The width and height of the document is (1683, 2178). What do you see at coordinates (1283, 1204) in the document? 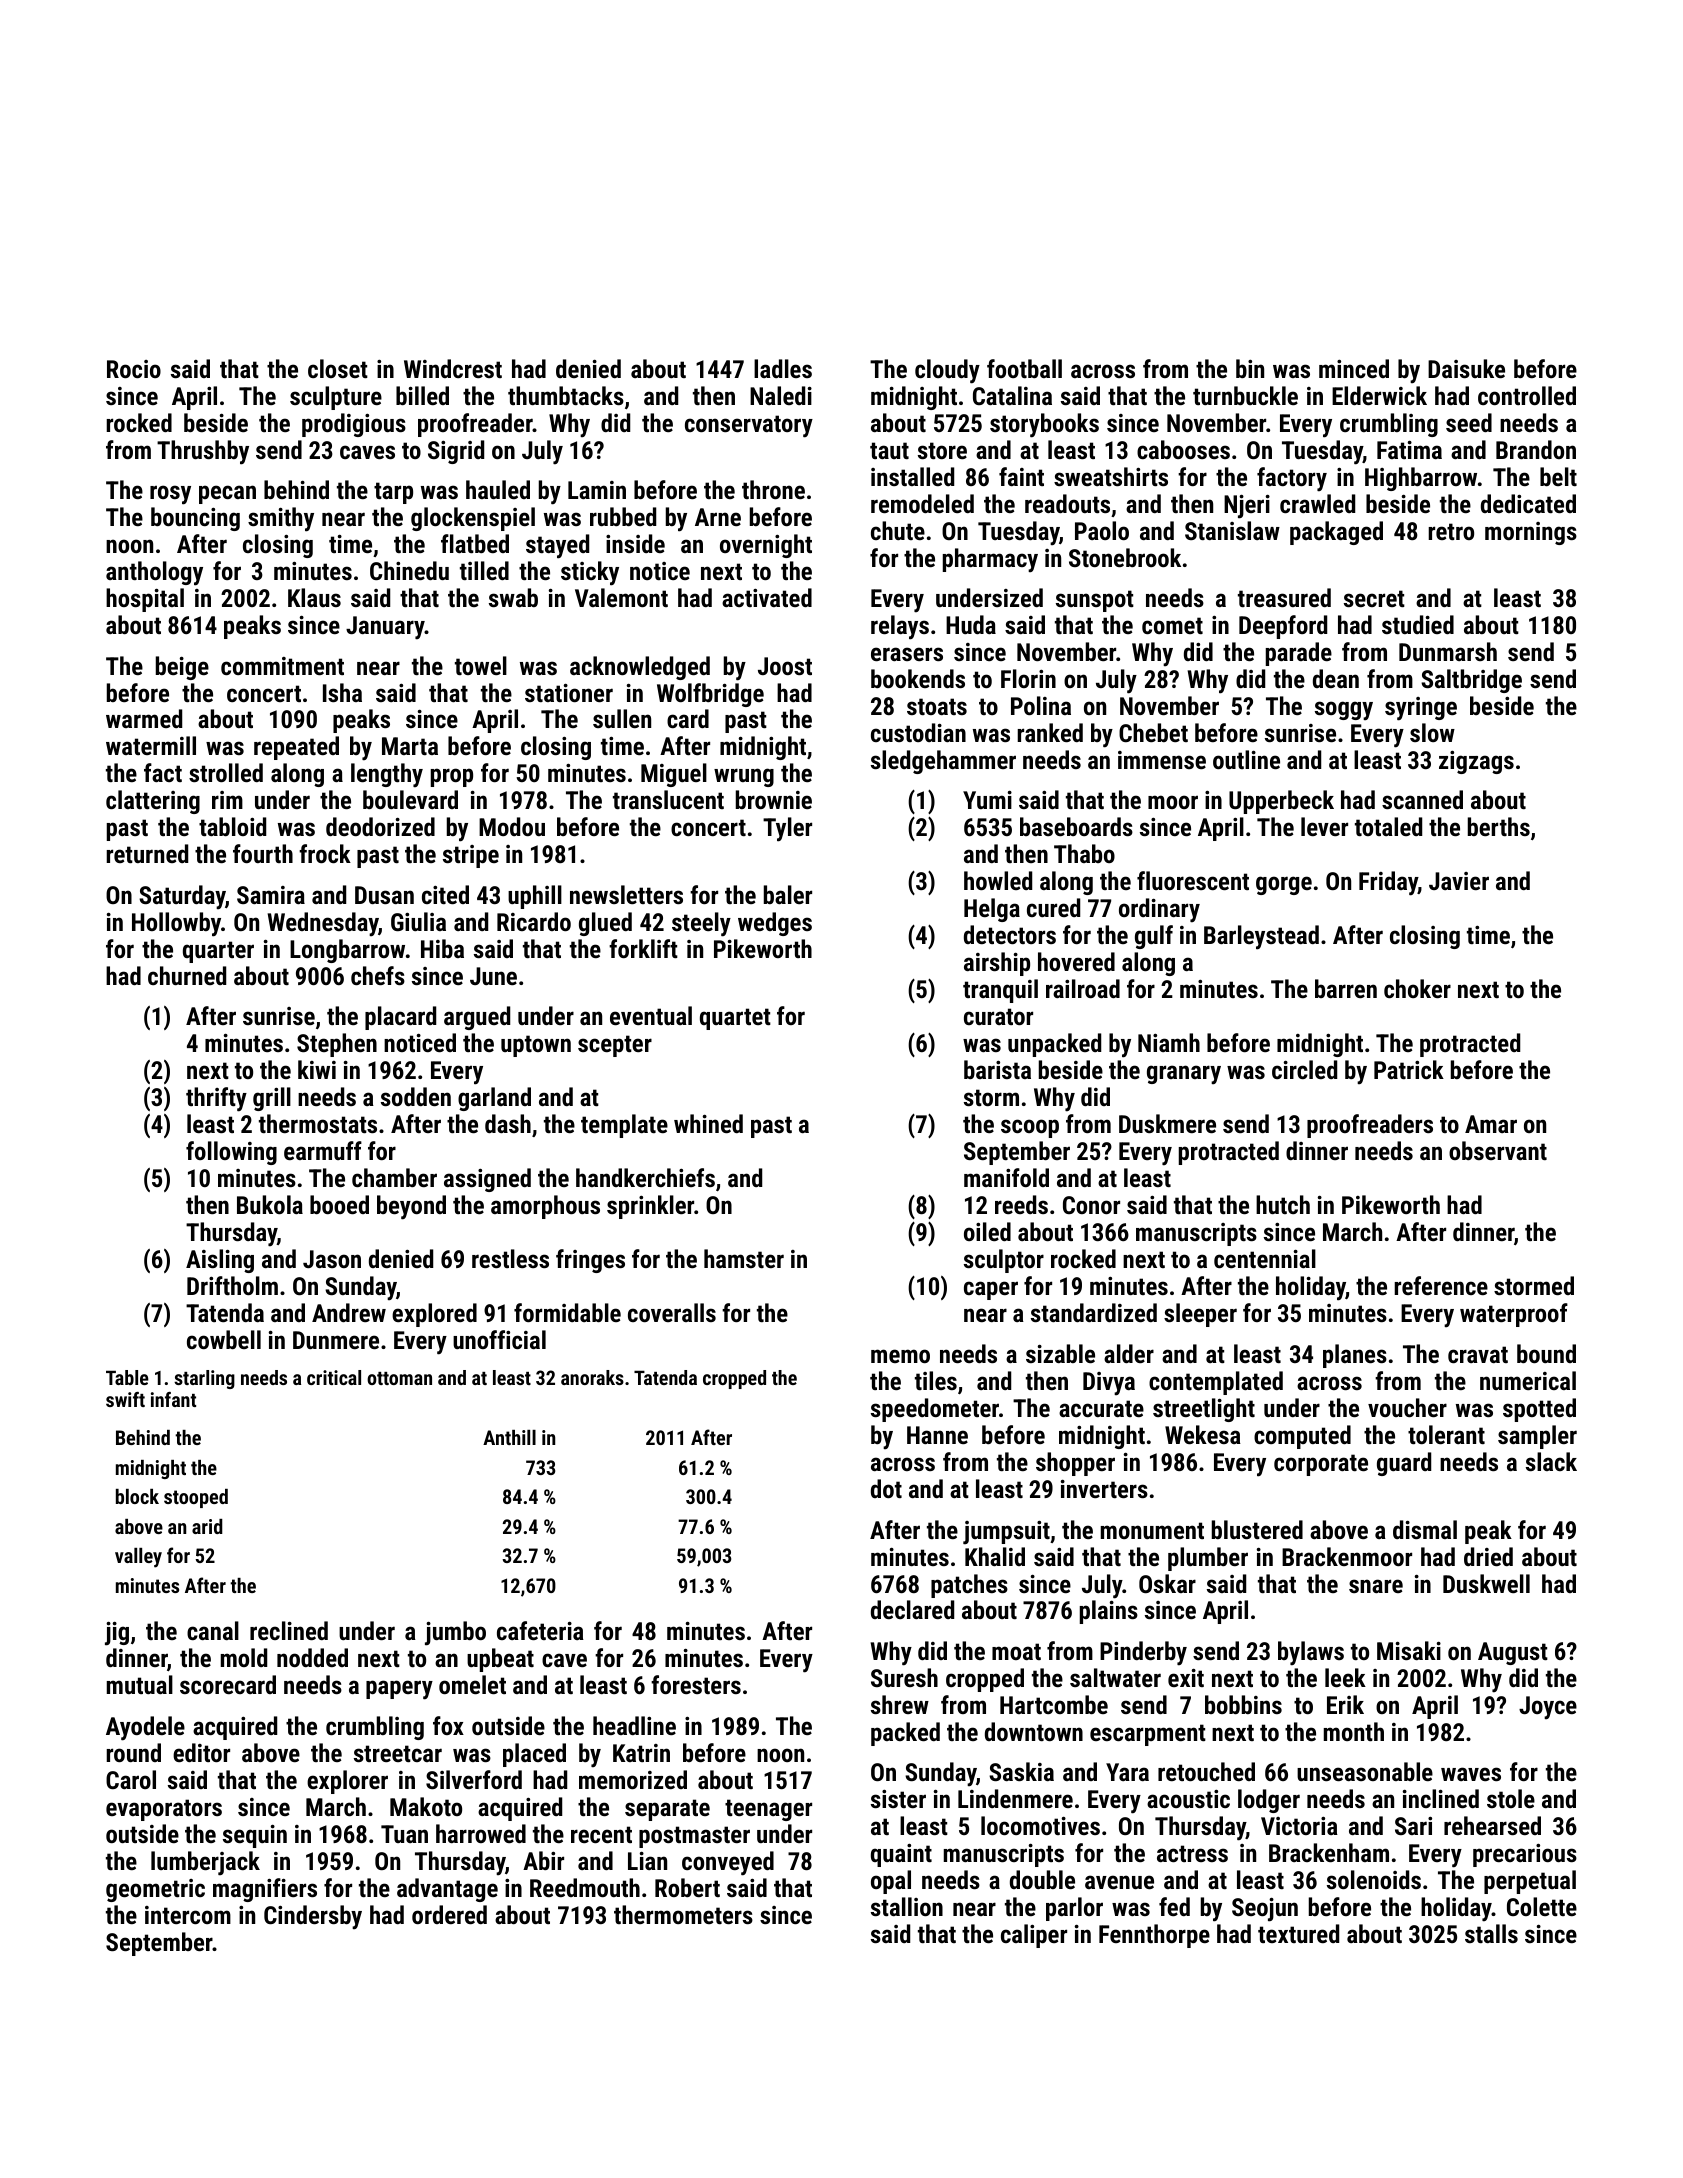
I see `hutch` at bounding box center [1283, 1204].
